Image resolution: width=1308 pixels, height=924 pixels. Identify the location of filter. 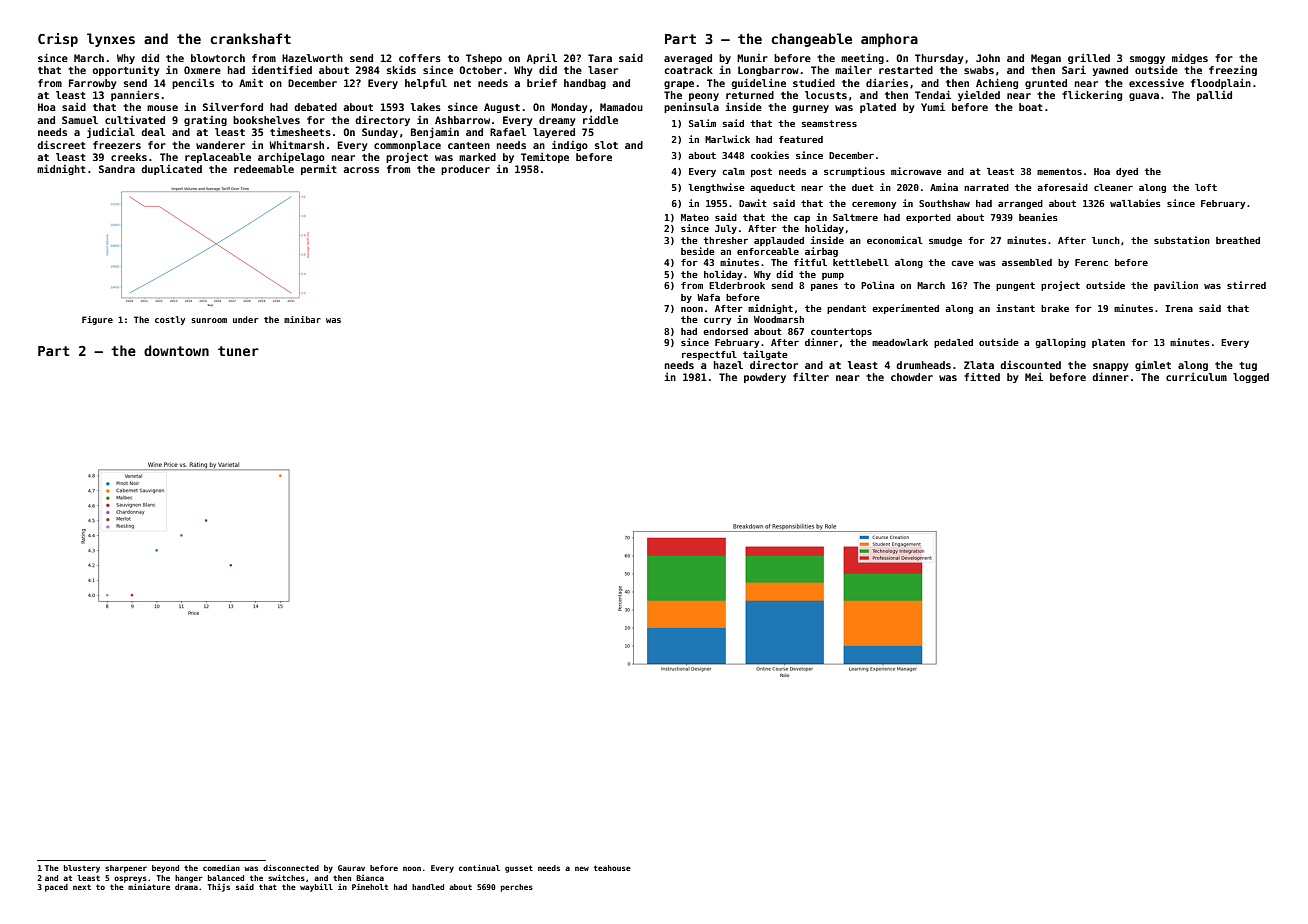
(811, 377).
